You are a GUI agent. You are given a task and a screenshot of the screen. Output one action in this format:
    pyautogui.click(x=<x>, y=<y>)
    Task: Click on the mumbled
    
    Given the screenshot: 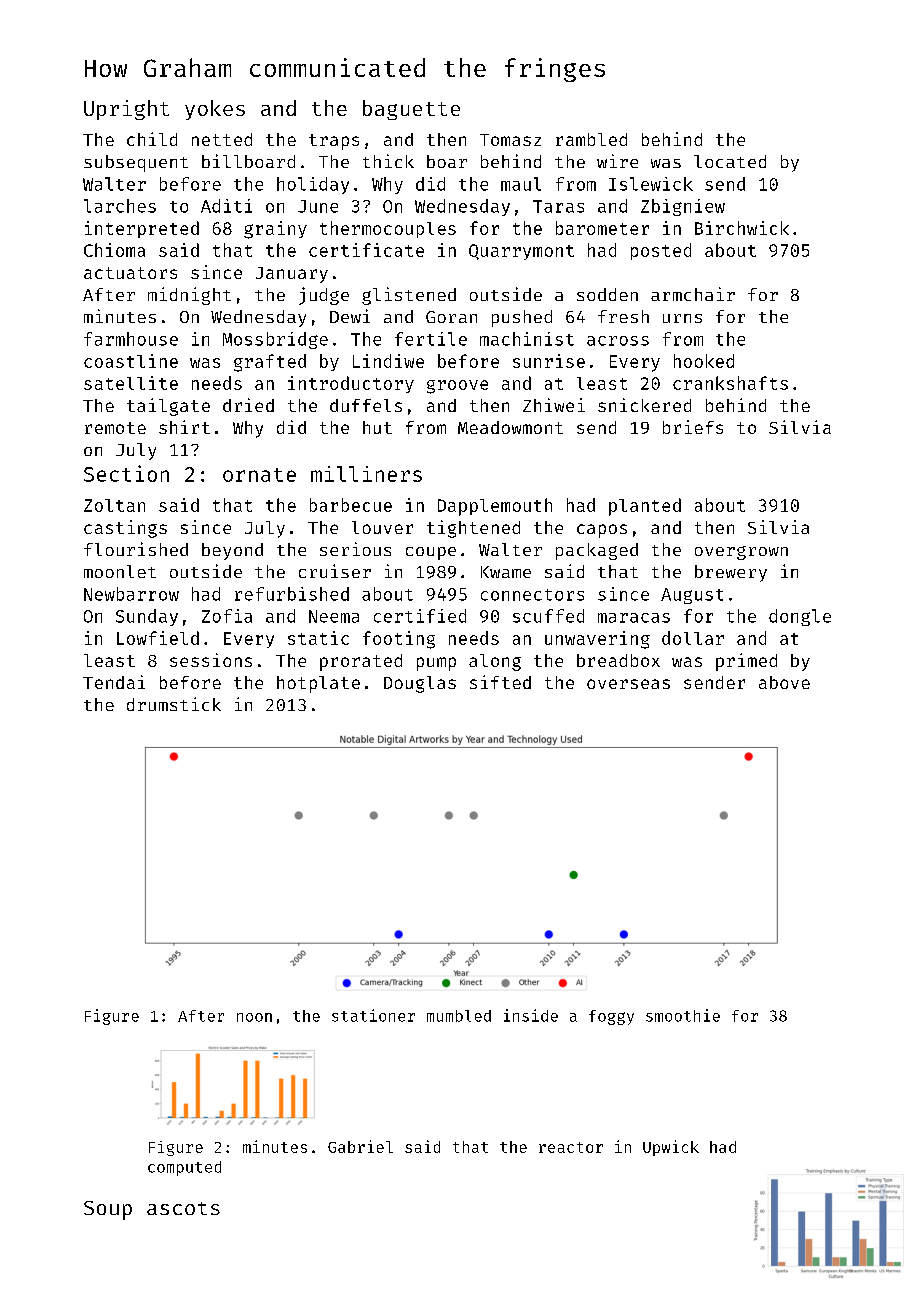 What is the action you would take?
    pyautogui.click(x=459, y=1016)
